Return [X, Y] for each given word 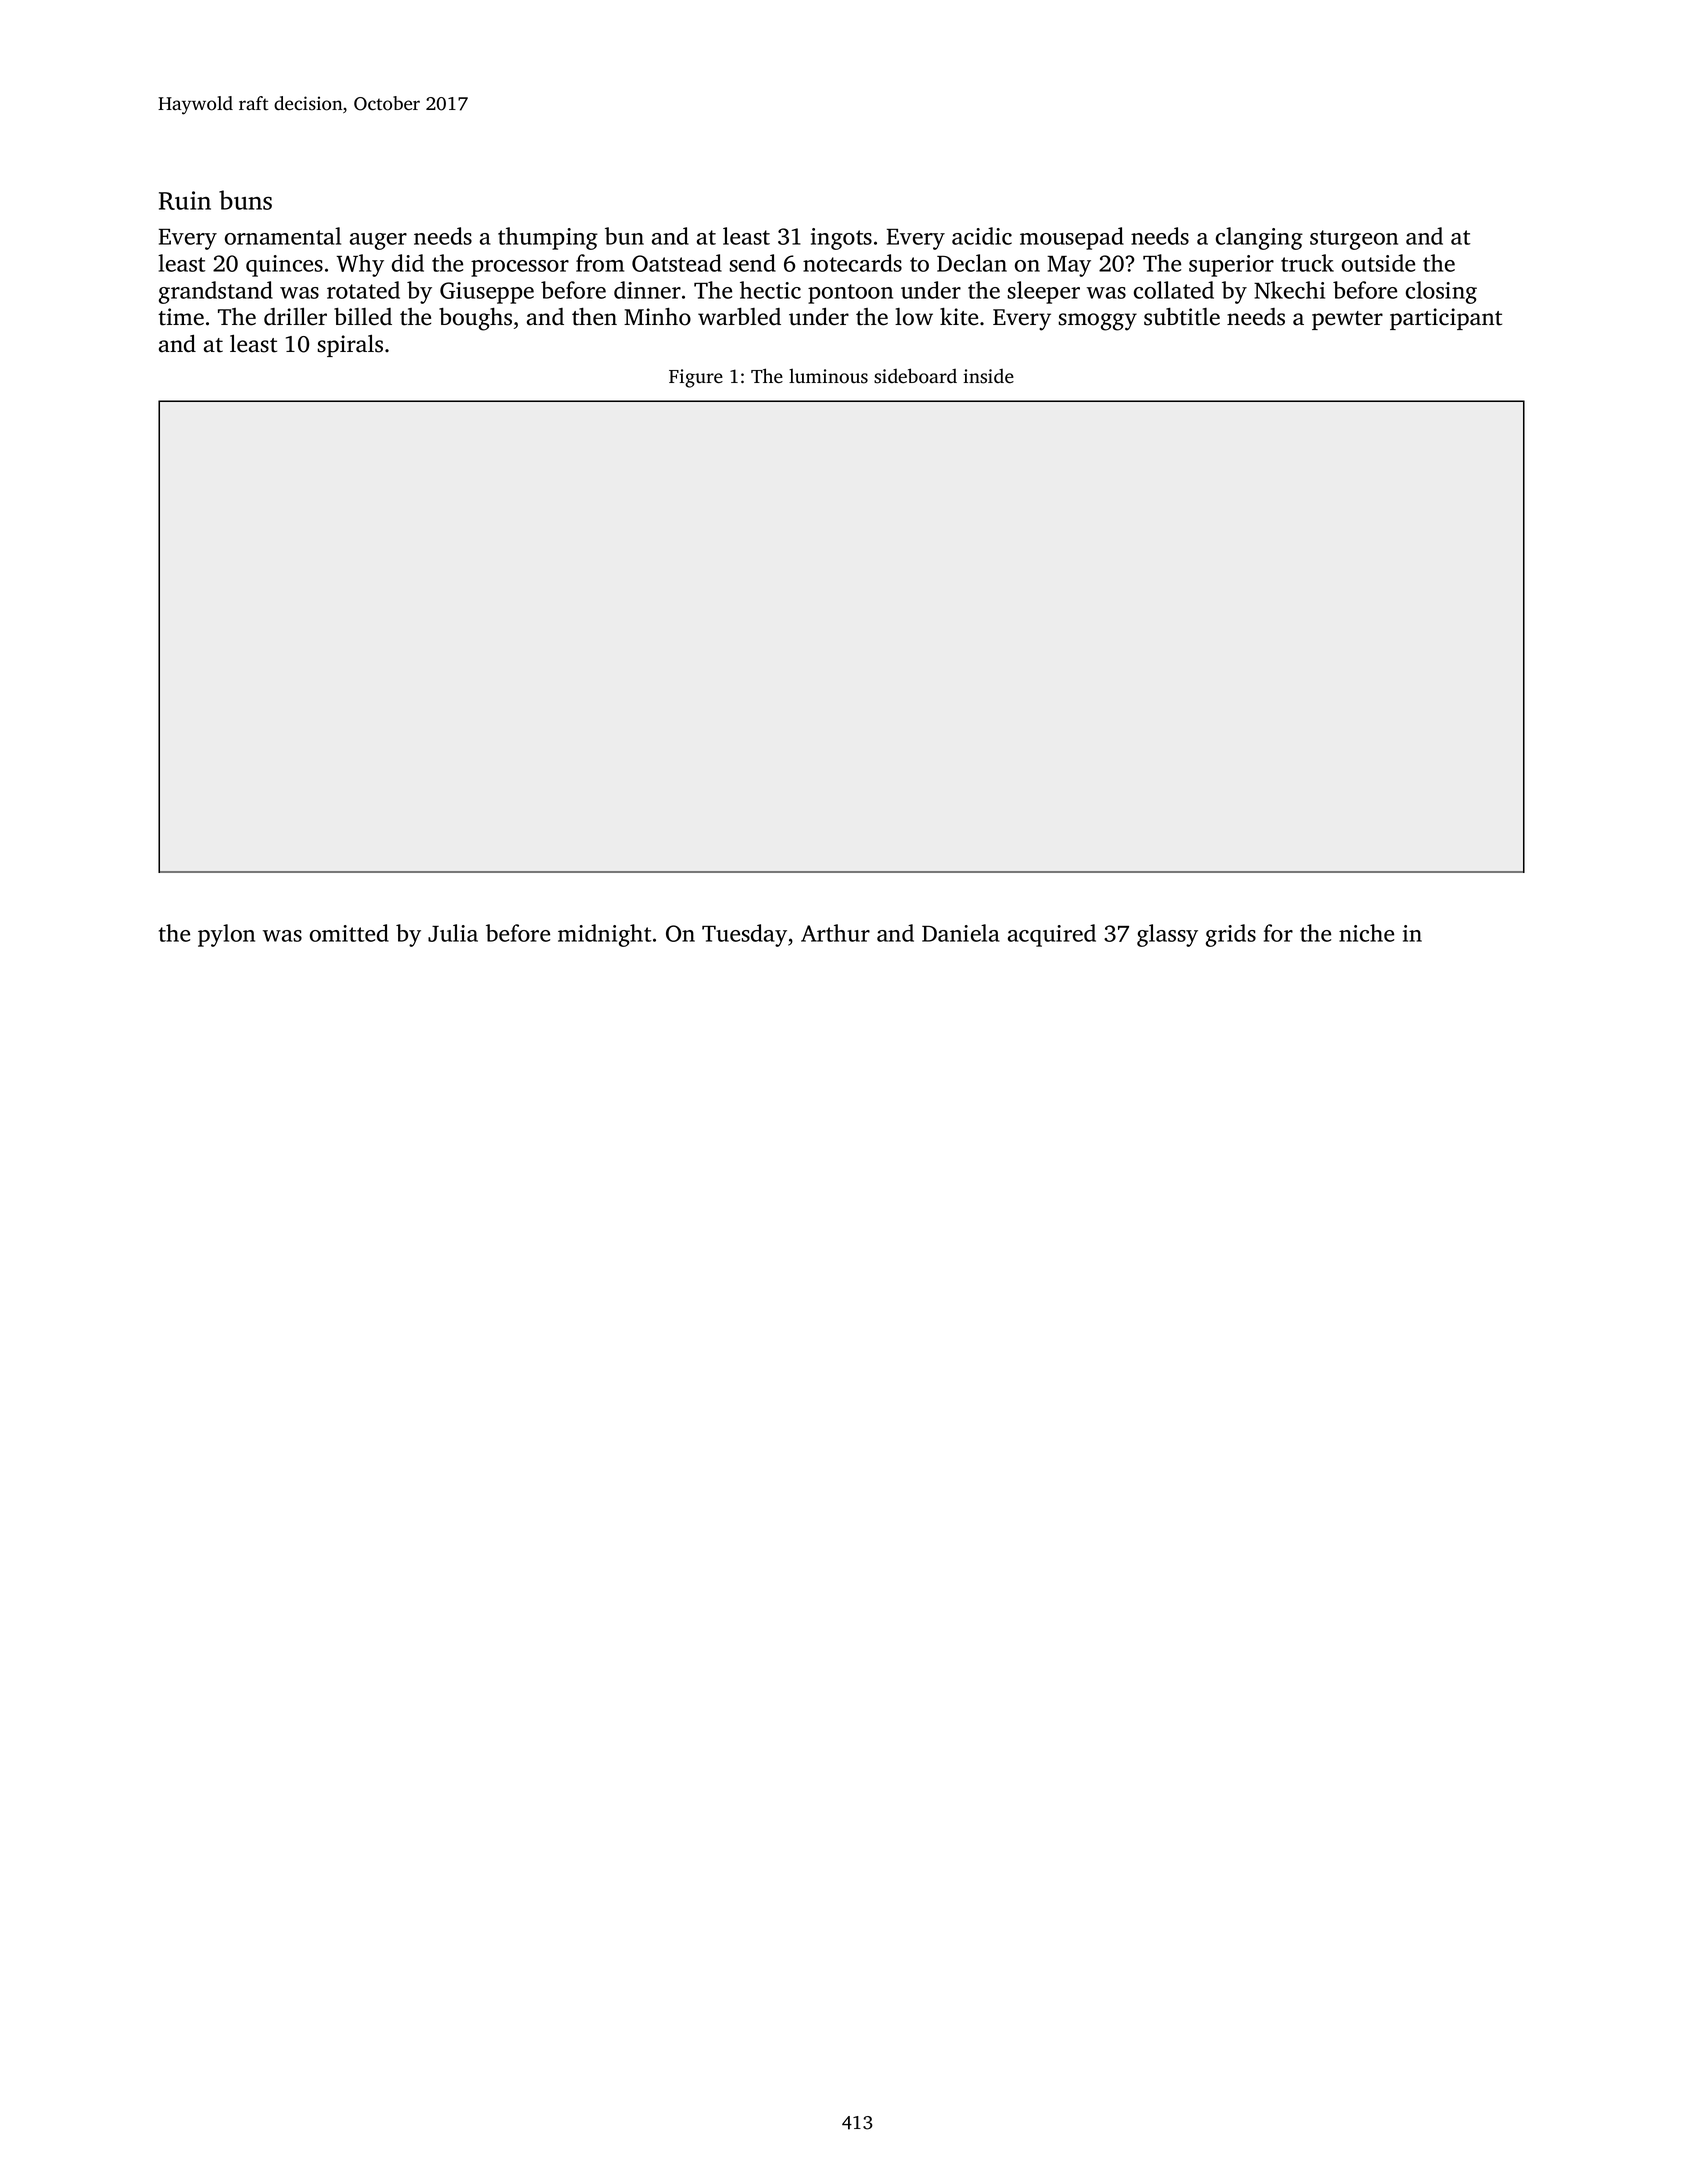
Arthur [835, 933]
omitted [349, 933]
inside [989, 376]
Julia [453, 933]
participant [1446, 319]
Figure [696, 378]
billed [363, 317]
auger [378, 241]
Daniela [961, 933]
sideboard [915, 376]
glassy [1167, 935]
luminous [828, 376]
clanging [1259, 238]
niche [1366, 933]
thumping [548, 238]
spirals [350, 346]
